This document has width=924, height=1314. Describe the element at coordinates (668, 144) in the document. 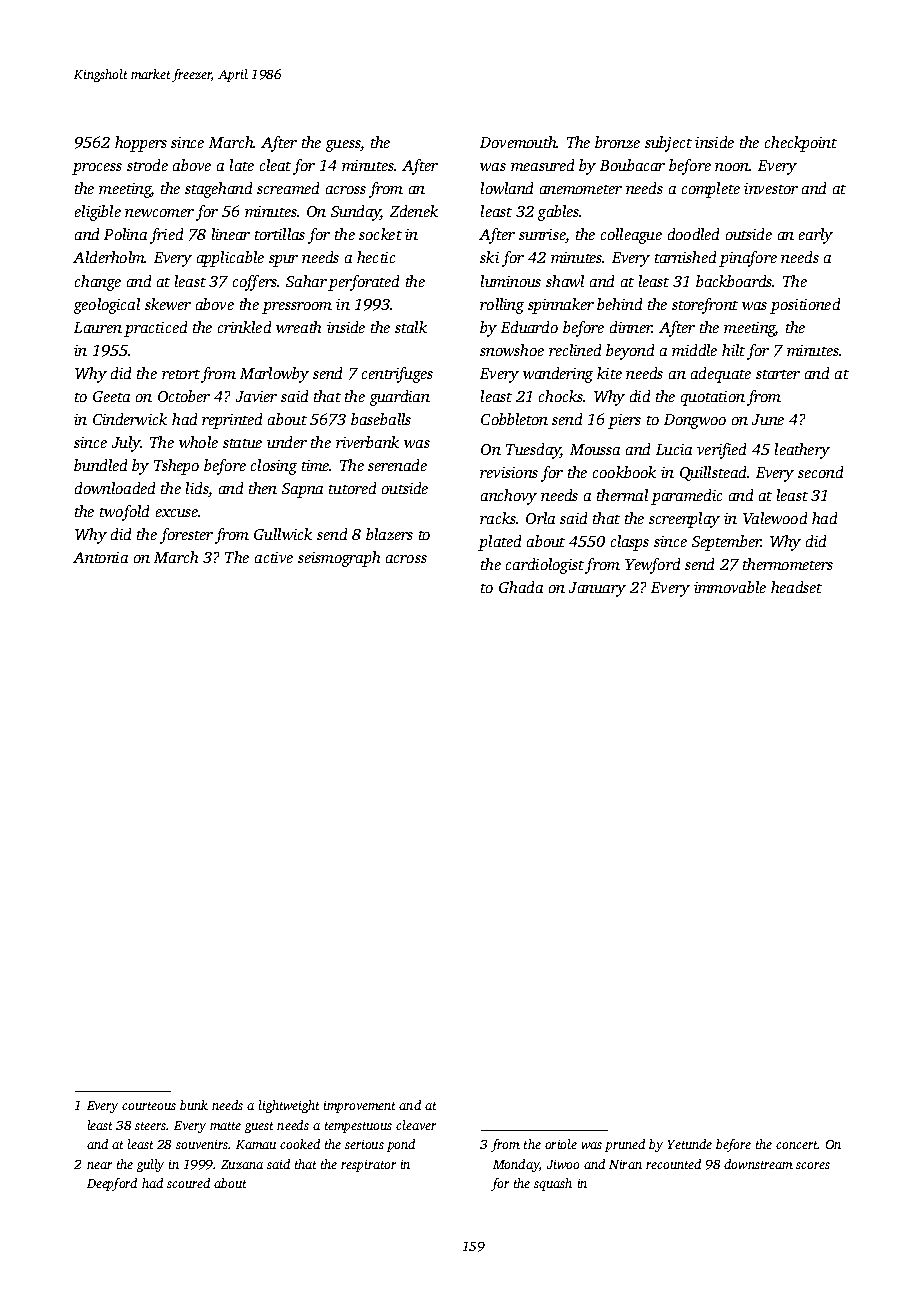

I see `subject` at that location.
